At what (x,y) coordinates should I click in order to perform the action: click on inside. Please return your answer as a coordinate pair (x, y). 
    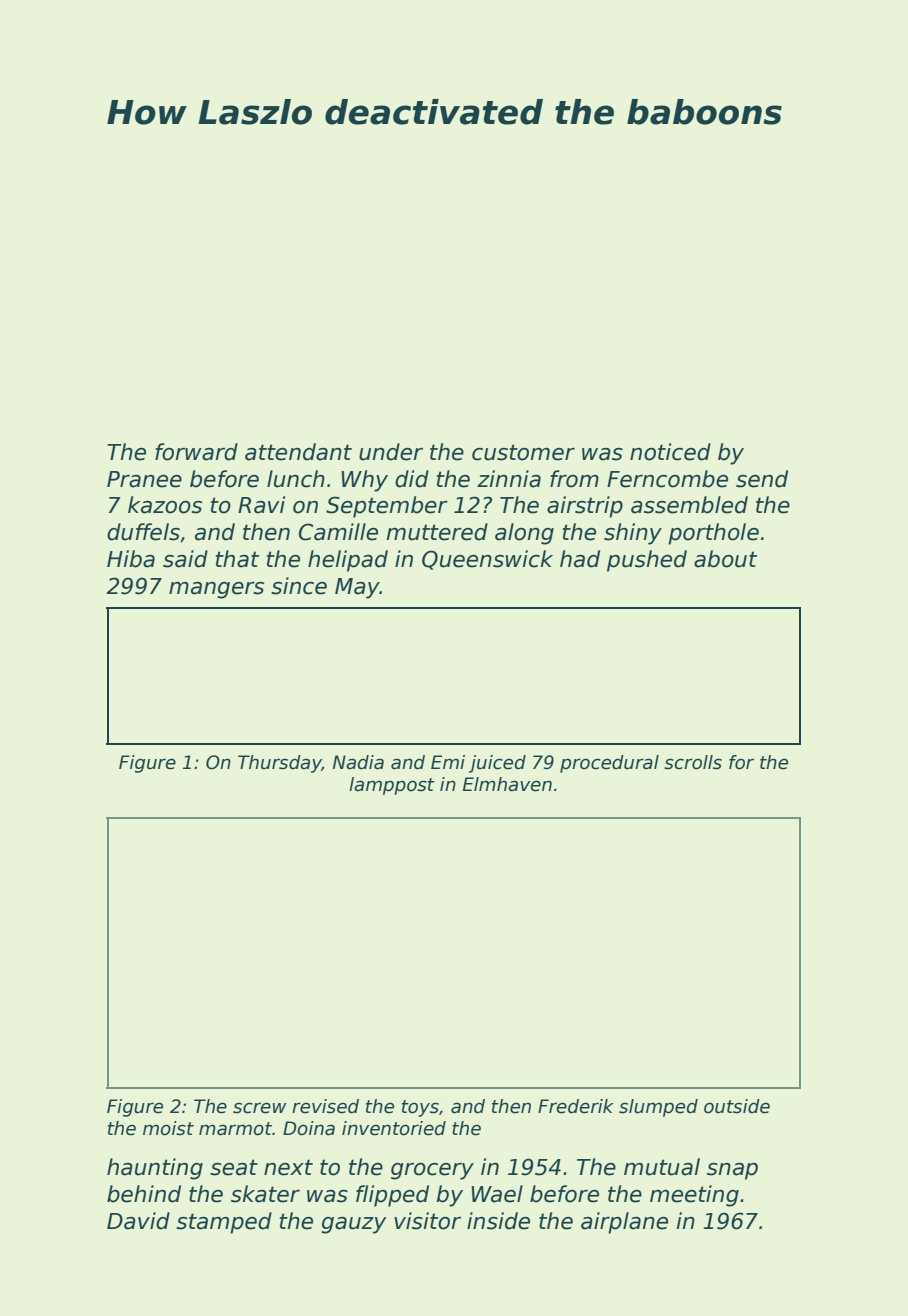
    Looking at the image, I should click on (498, 1221).
